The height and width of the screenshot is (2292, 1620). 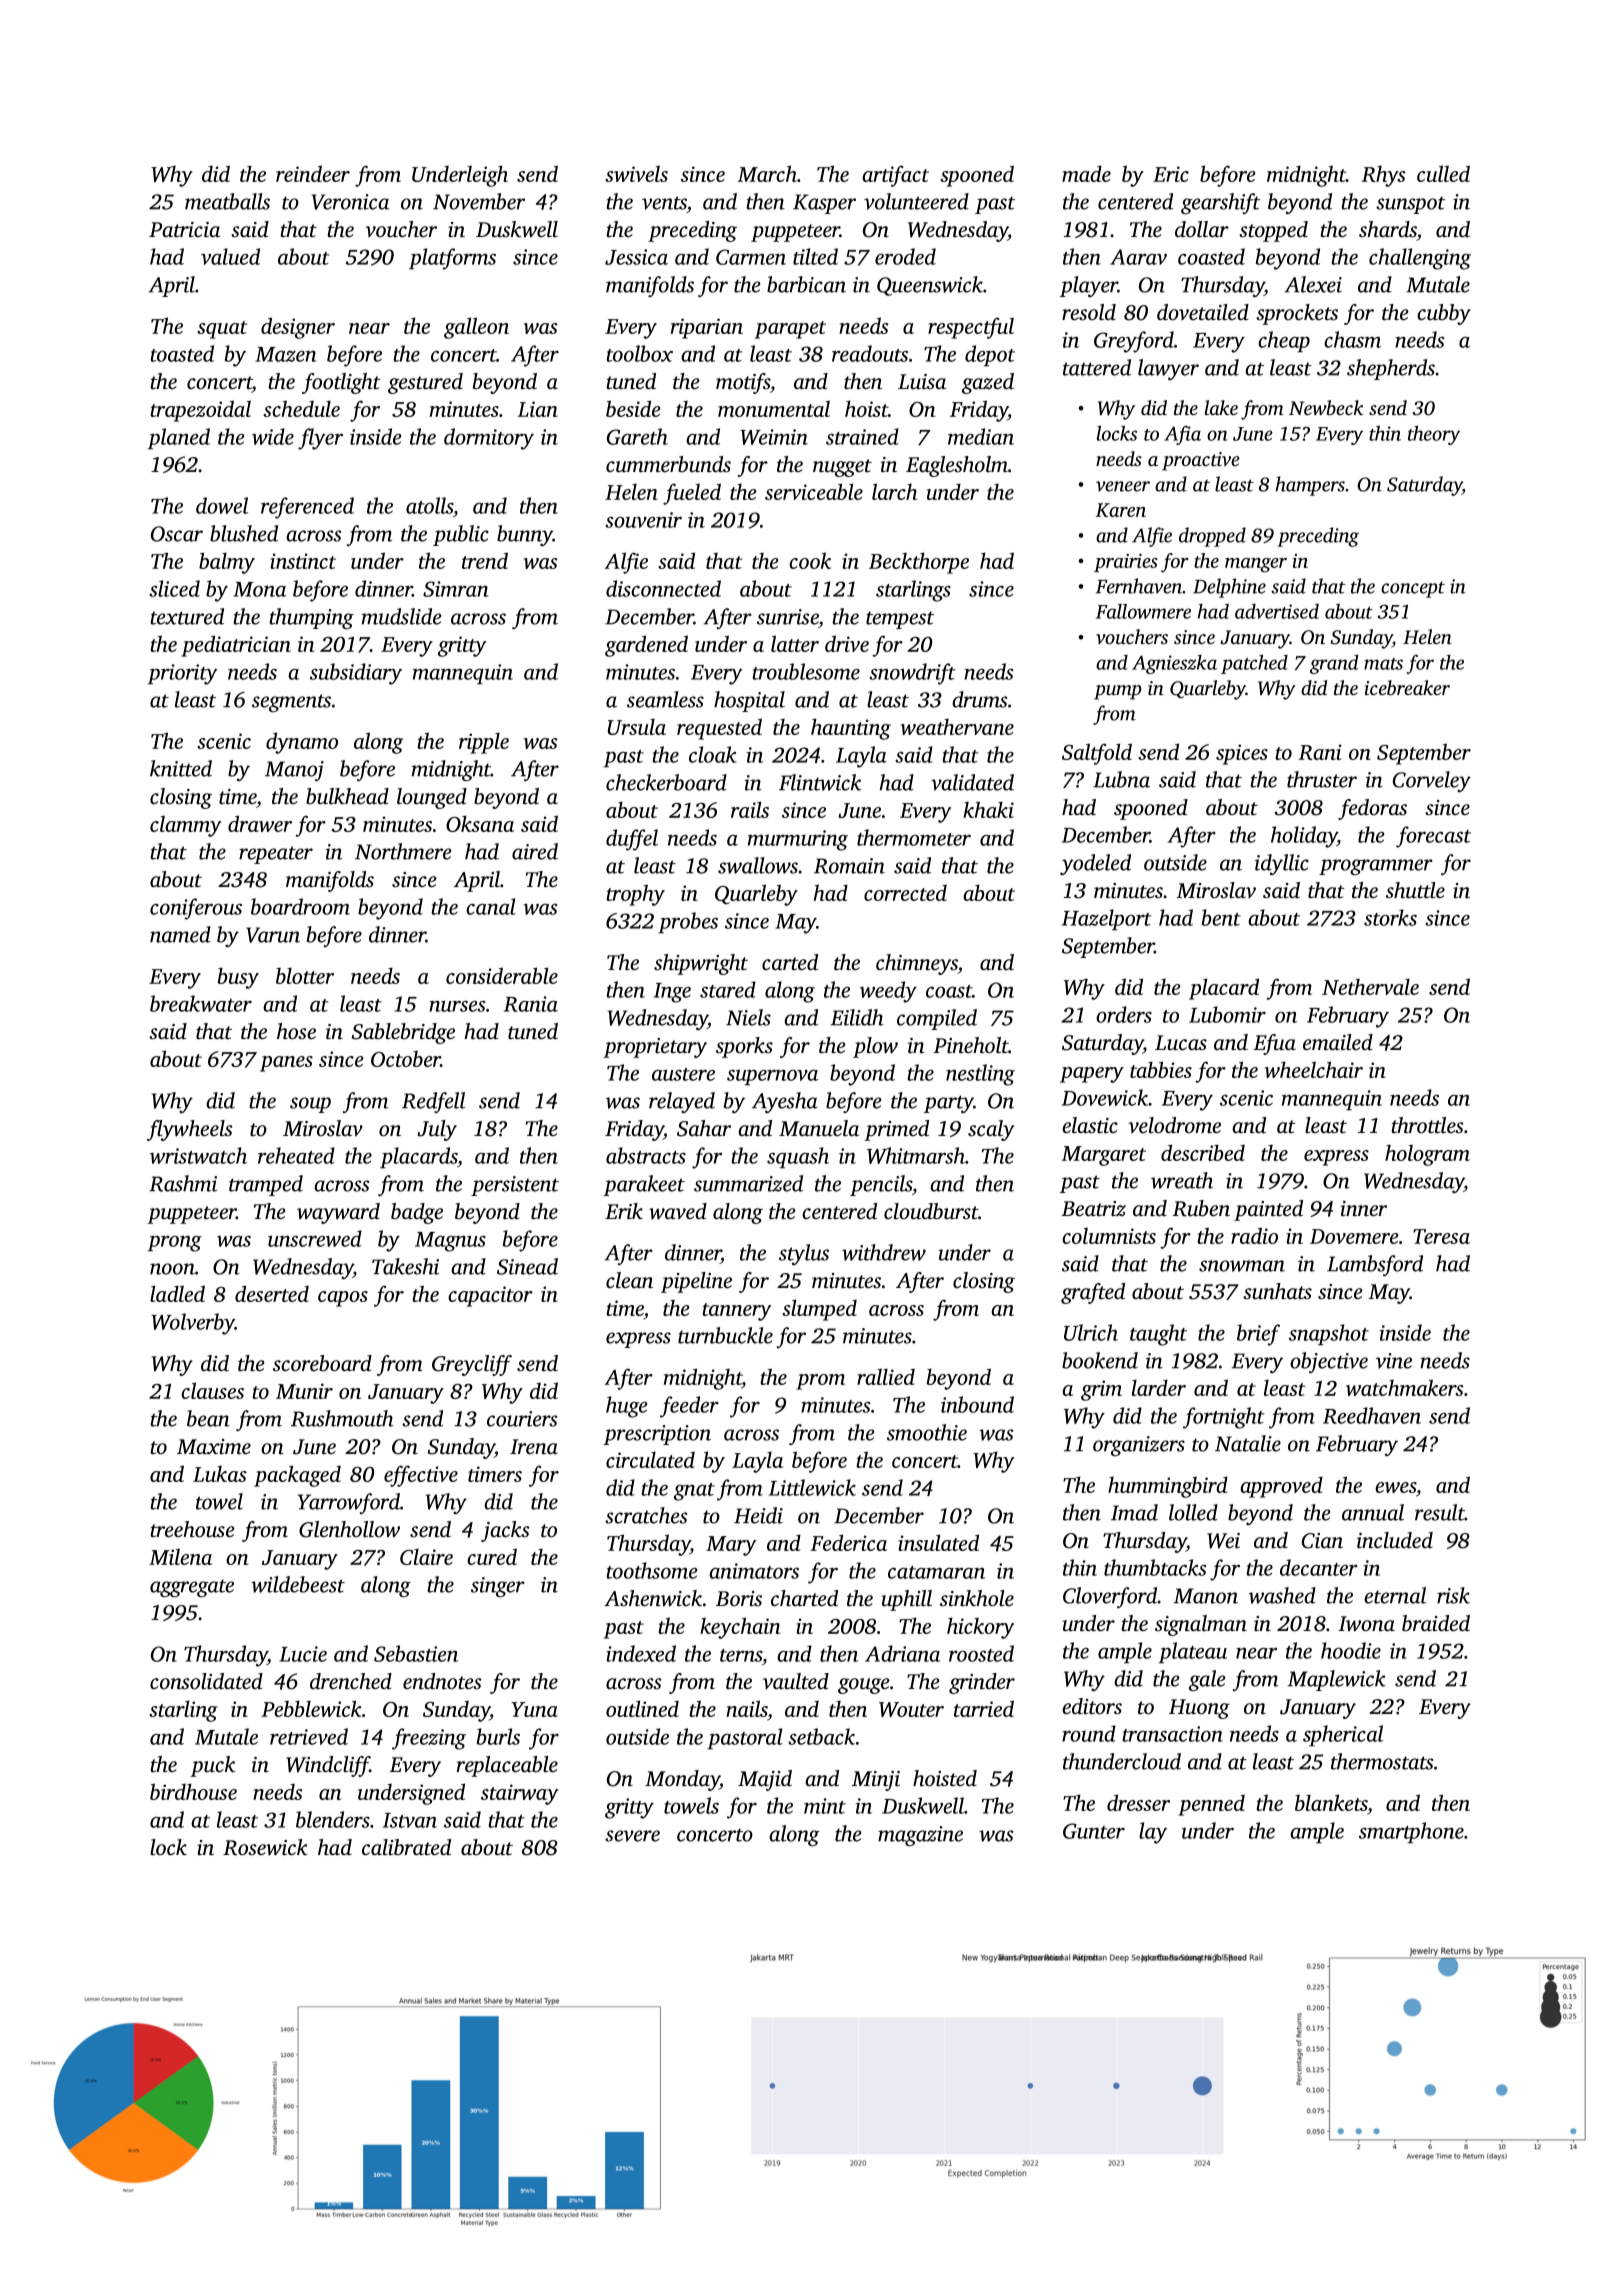 What do you see at coordinates (498, 1736) in the screenshot?
I see `burls` at bounding box center [498, 1736].
